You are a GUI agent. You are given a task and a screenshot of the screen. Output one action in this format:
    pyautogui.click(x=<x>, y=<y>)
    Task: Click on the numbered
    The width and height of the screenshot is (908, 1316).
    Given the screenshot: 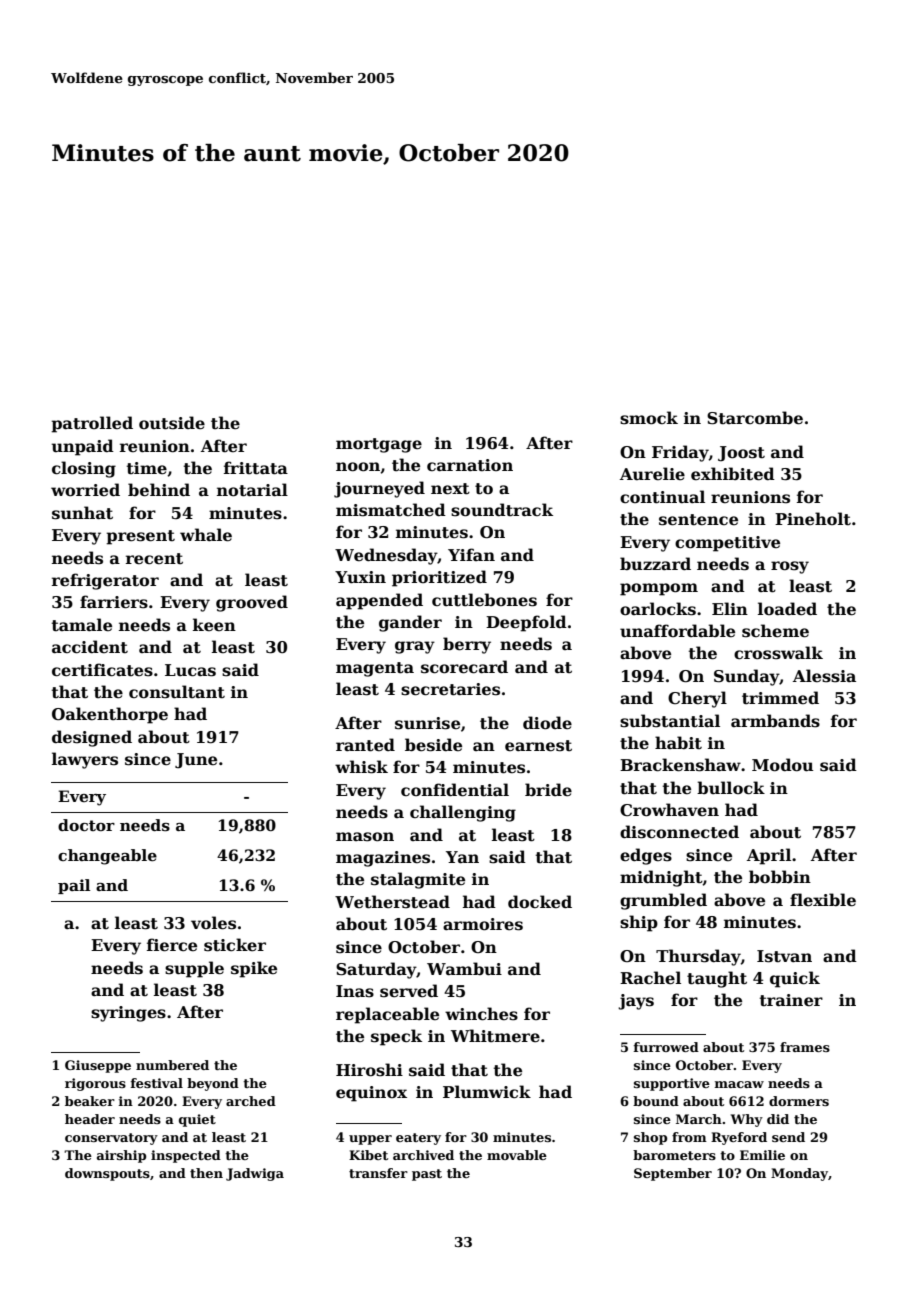 What is the action you would take?
    pyautogui.click(x=172, y=1065)
